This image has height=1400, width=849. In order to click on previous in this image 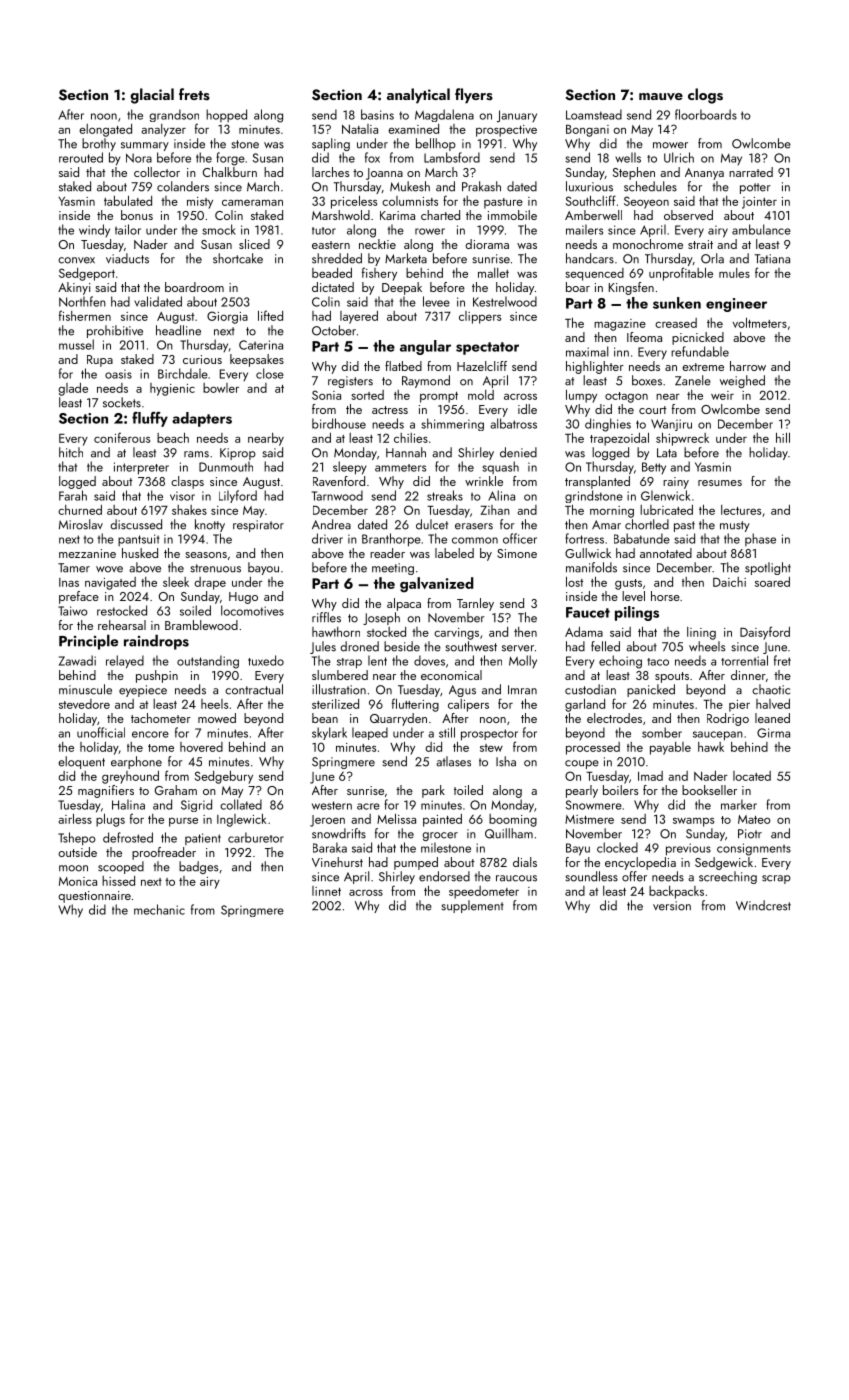, I will do `click(688, 849)`.
